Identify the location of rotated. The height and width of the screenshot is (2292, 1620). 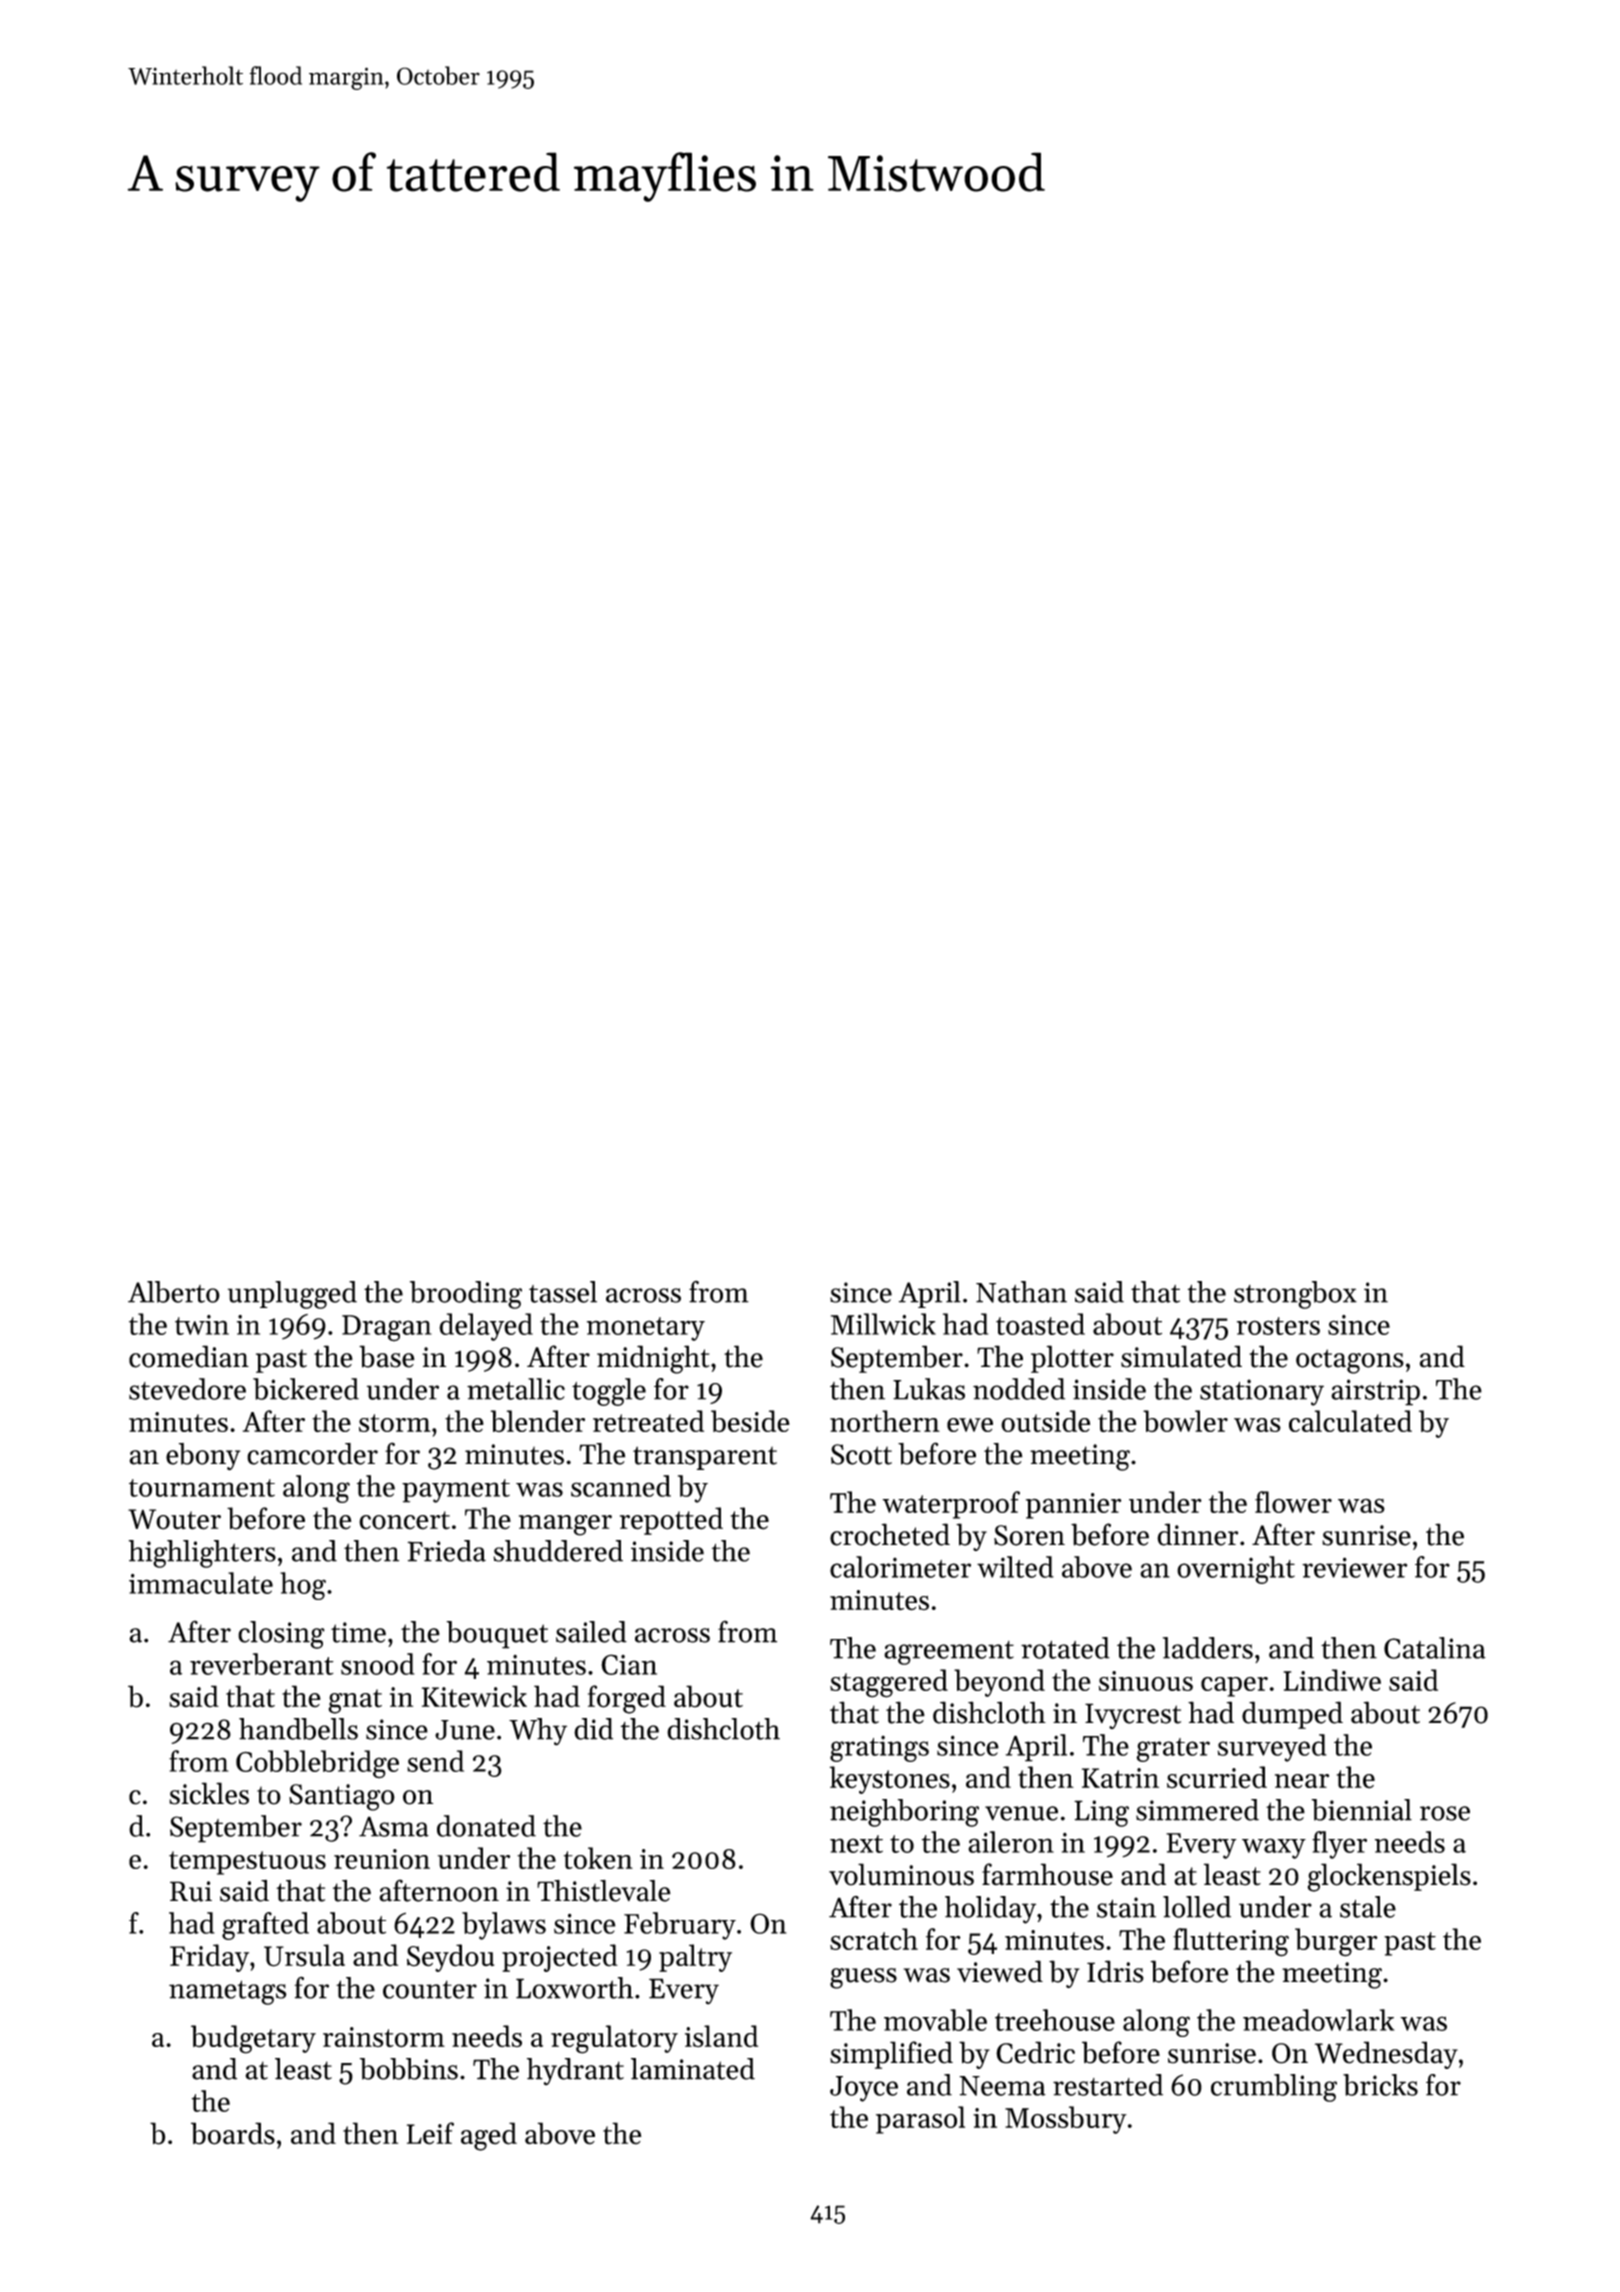
(1065, 1648).
